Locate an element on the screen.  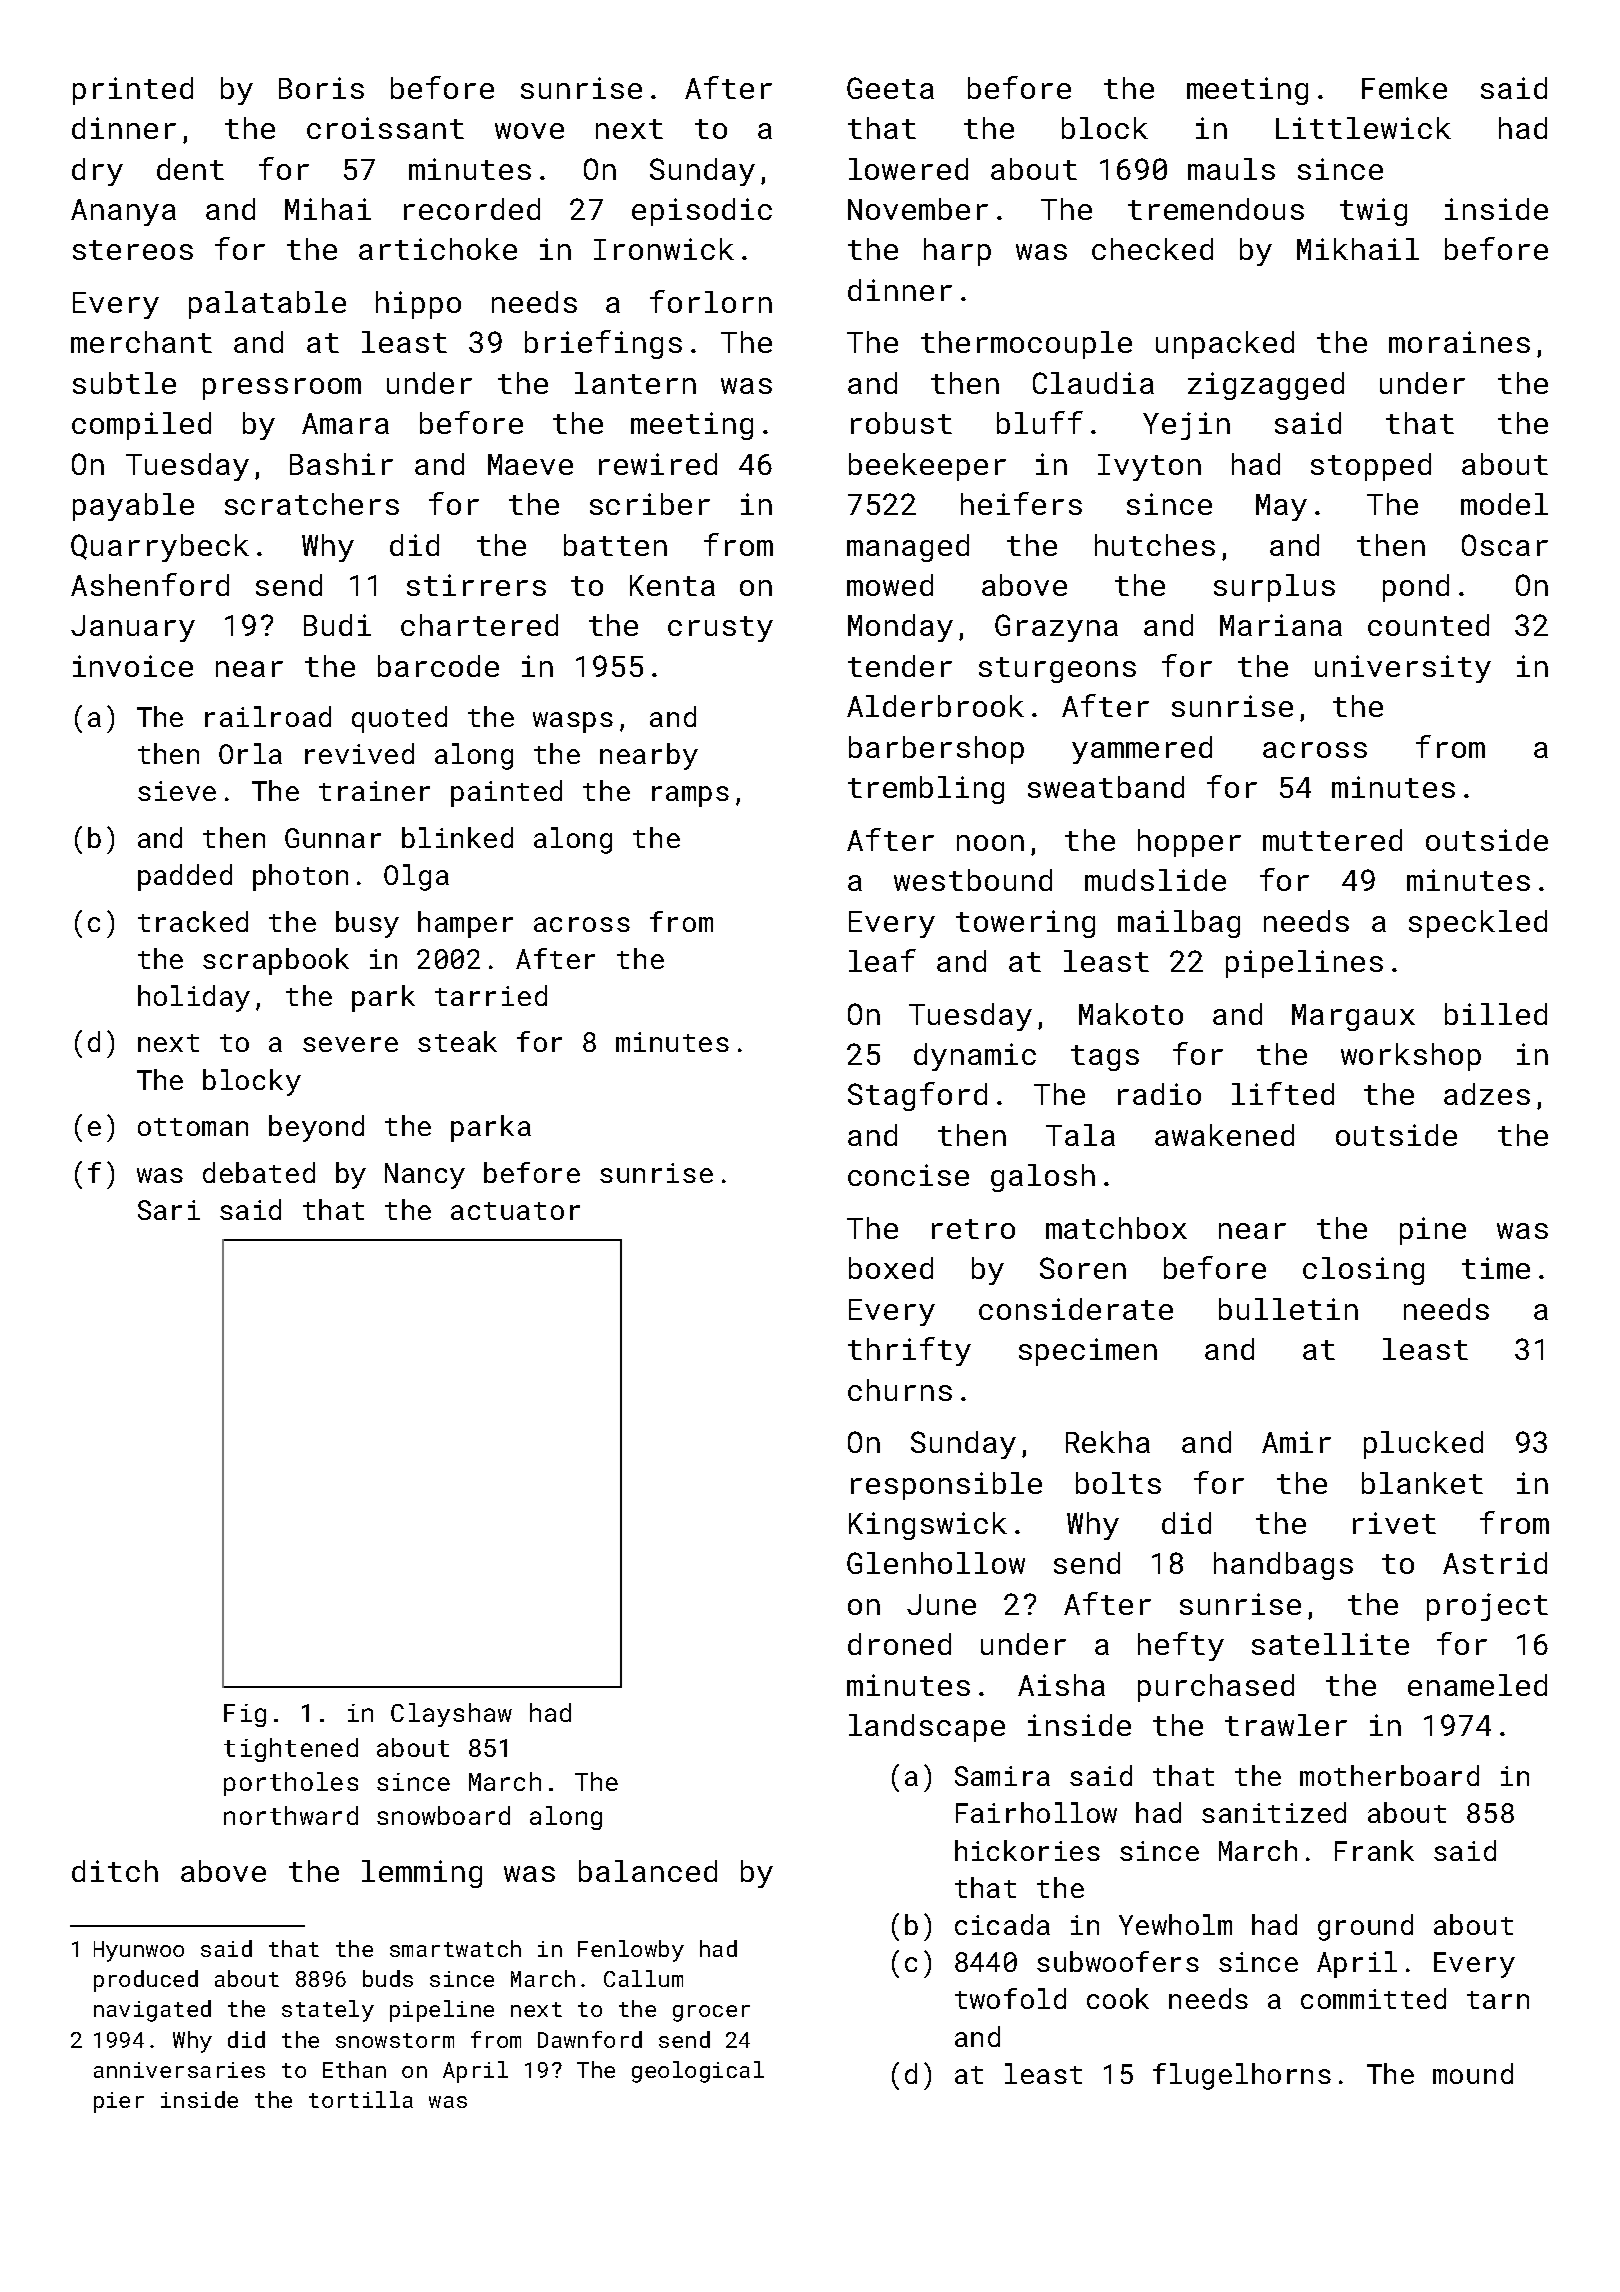
January is located at coordinates (133, 628).
